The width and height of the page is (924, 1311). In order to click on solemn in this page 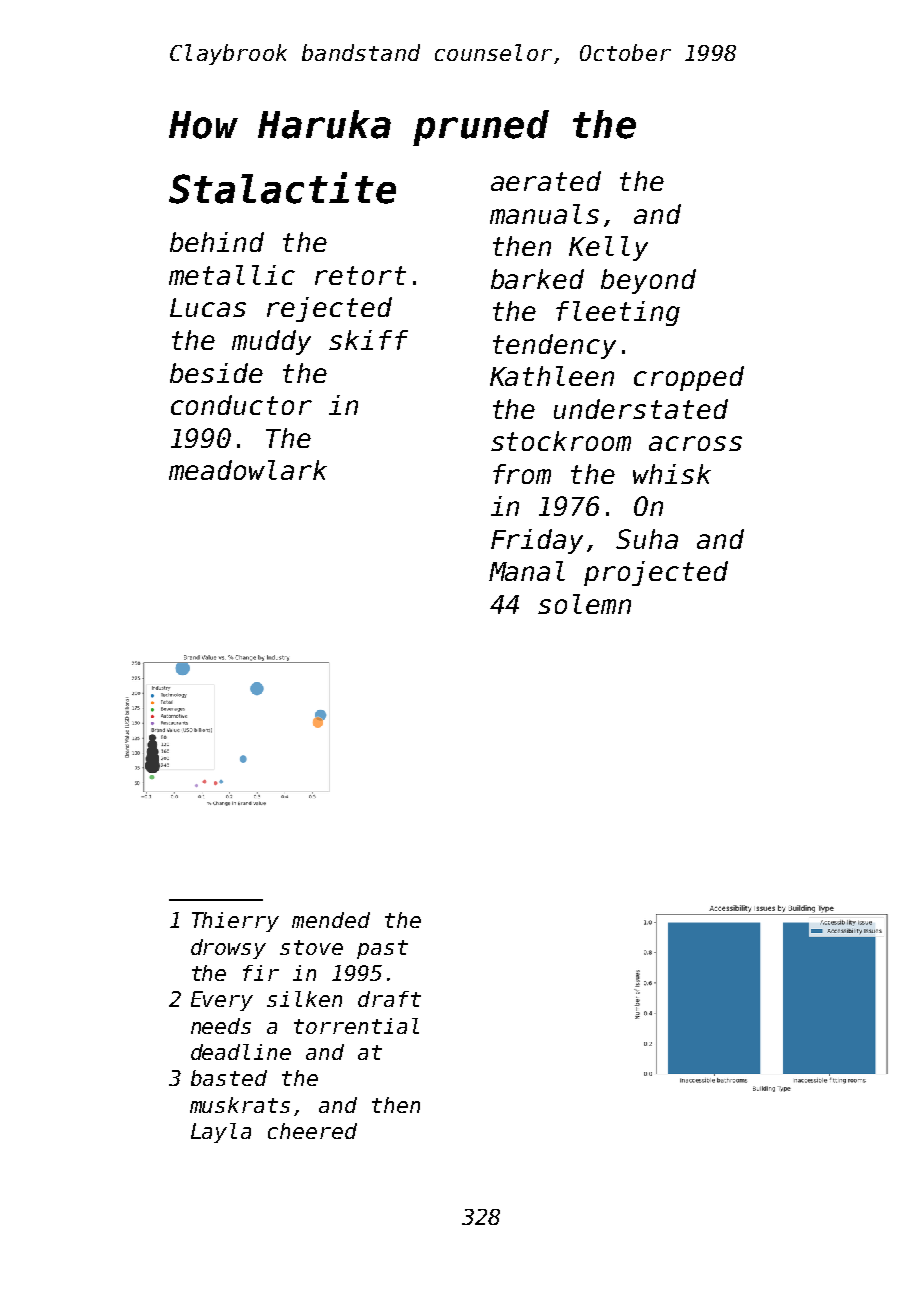, I will do `click(584, 604)`.
